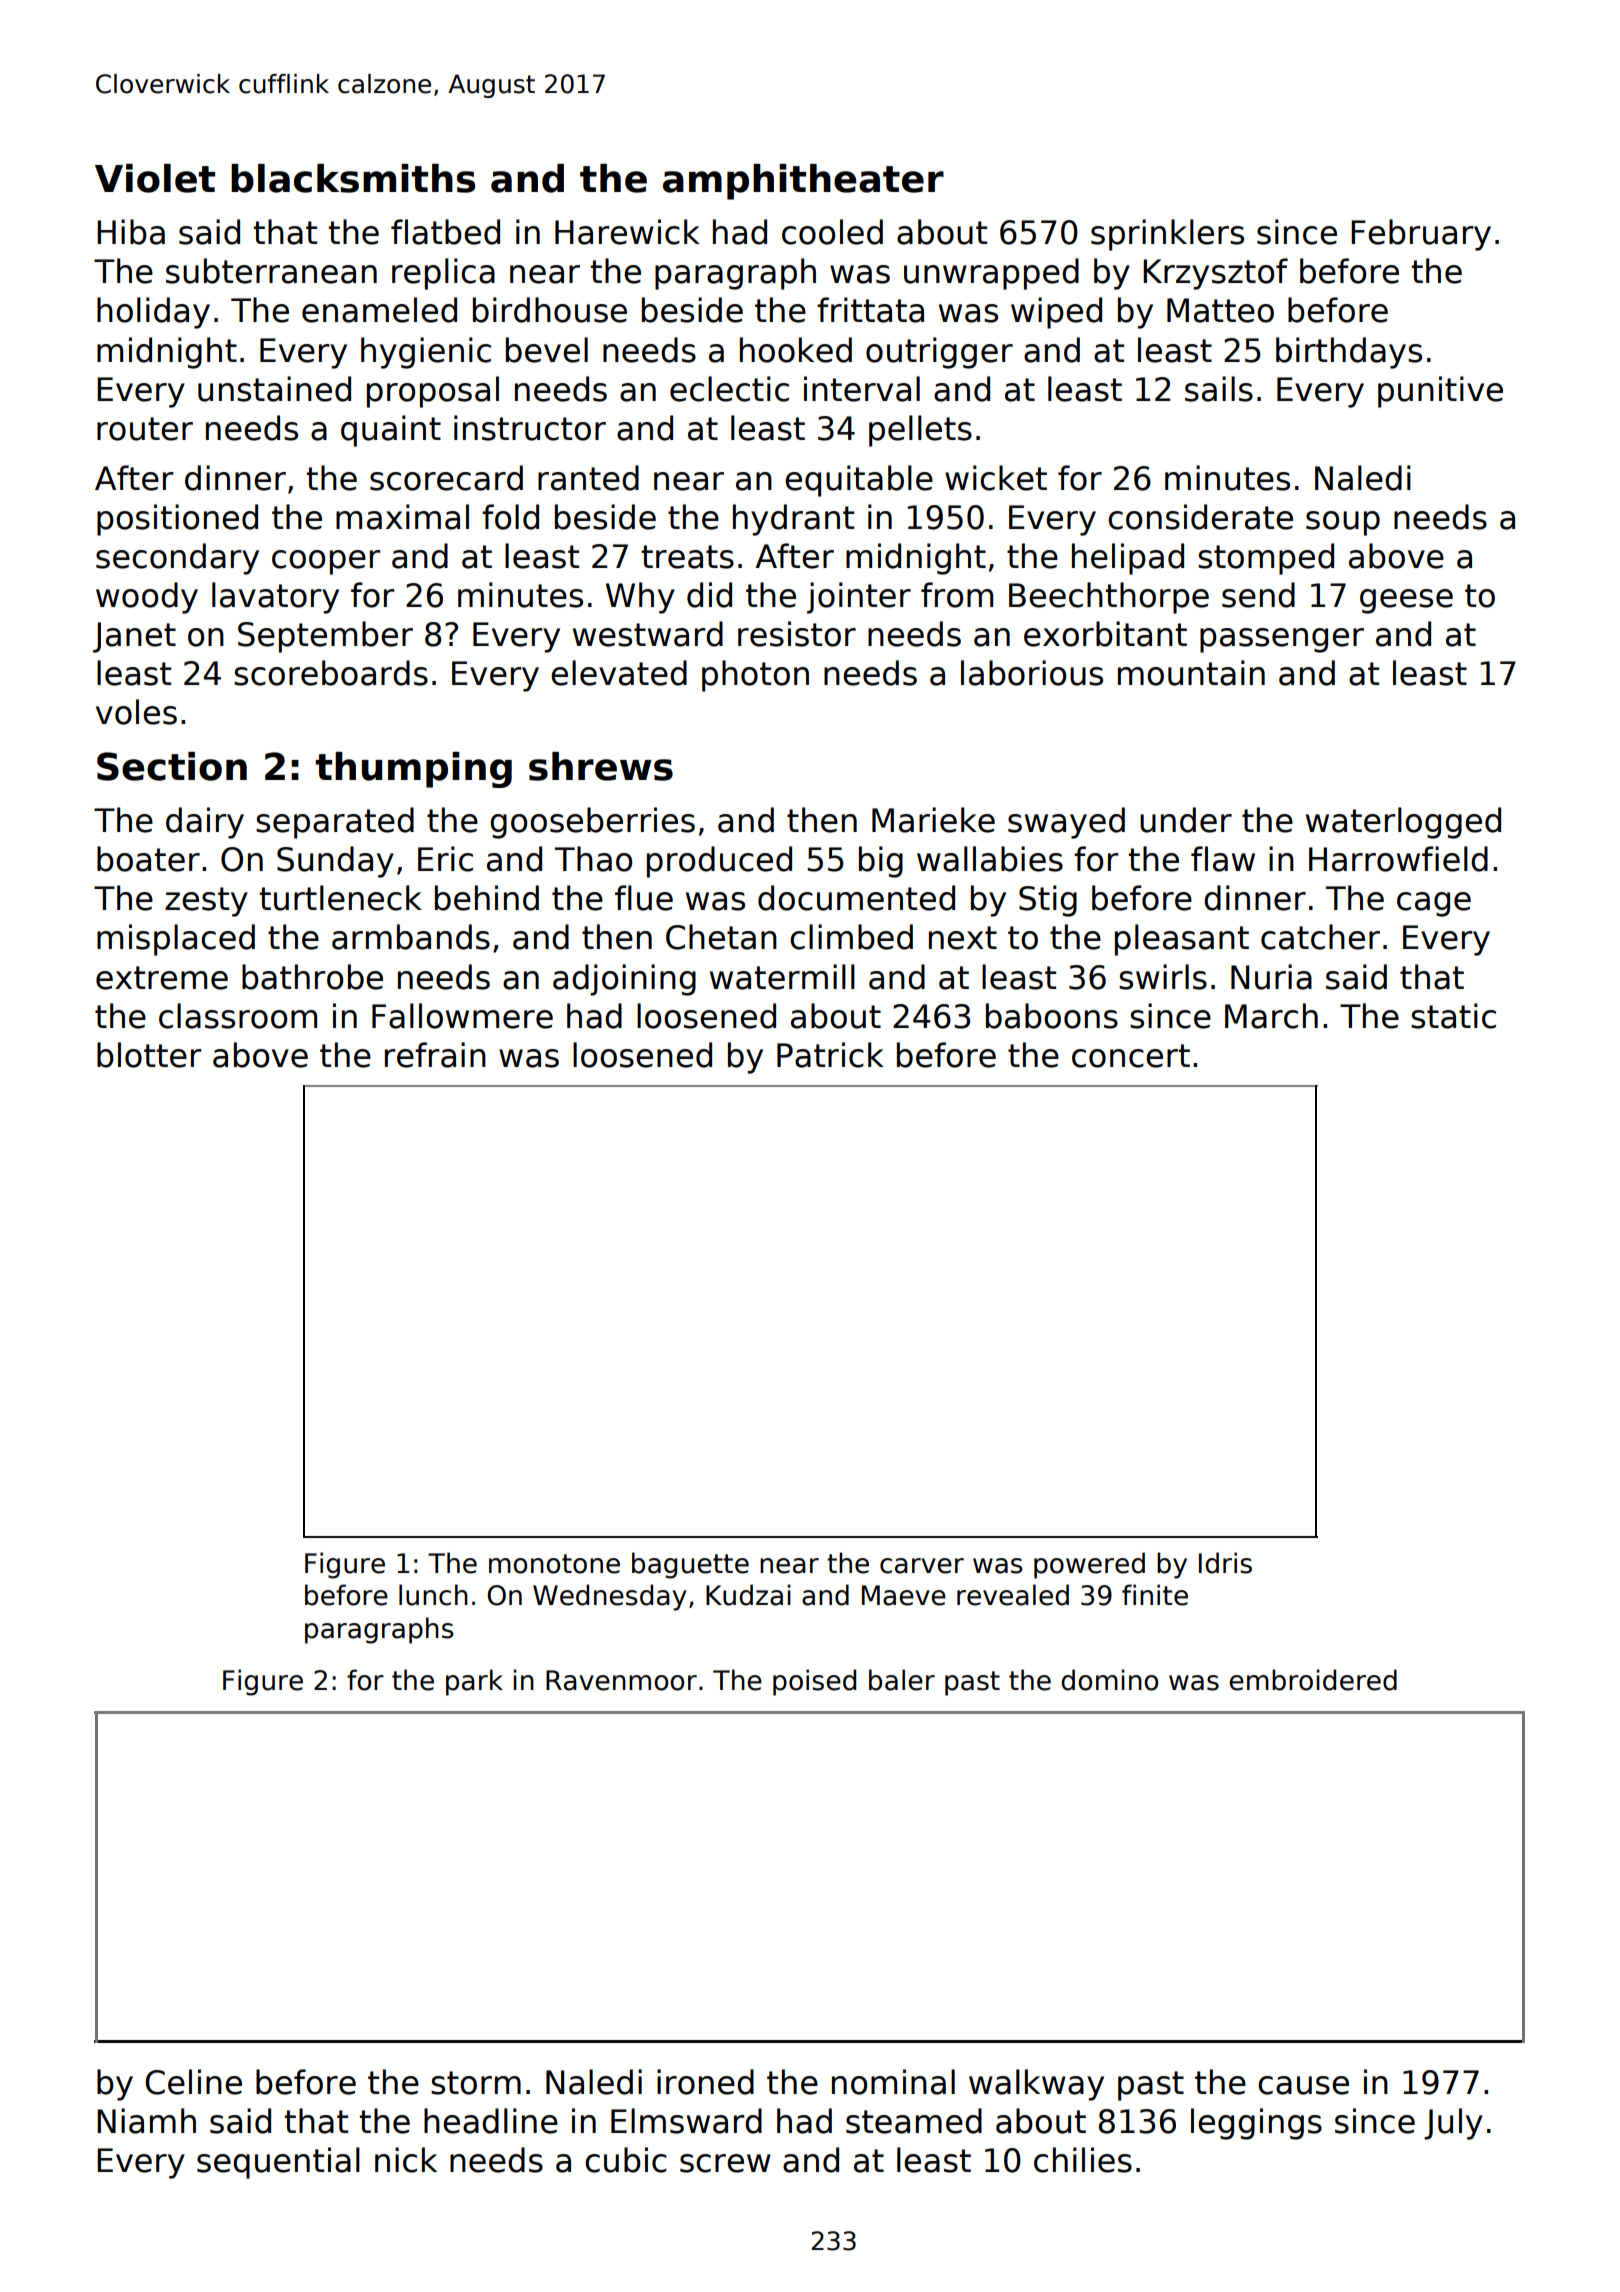 This image has width=1620, height=2292. What do you see at coordinates (1453, 1016) in the image?
I see `static` at bounding box center [1453, 1016].
